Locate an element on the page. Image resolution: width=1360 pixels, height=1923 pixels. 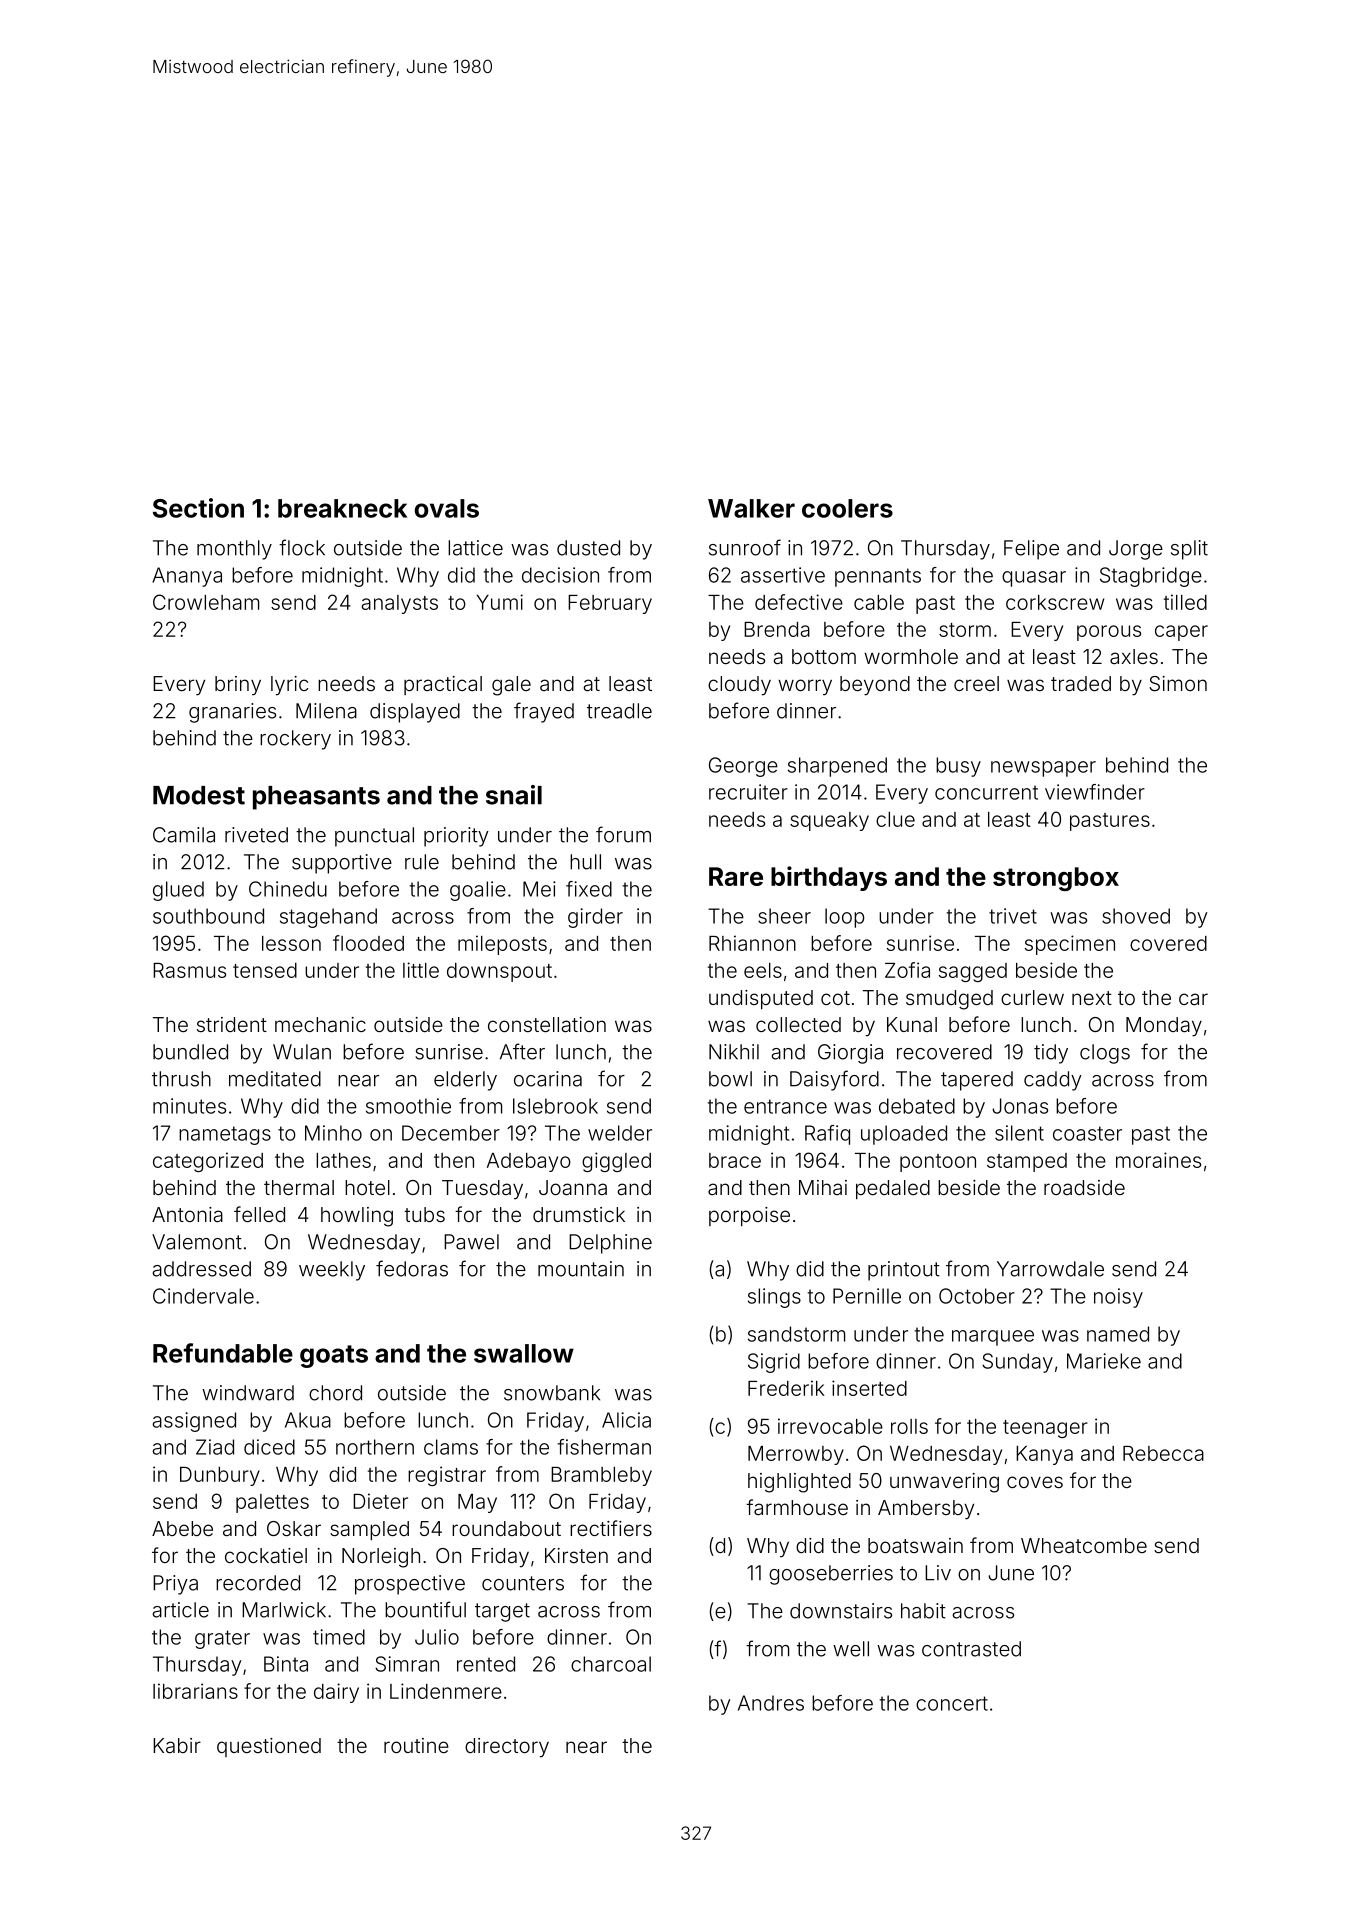
viewfinder is located at coordinates (1095, 792).
